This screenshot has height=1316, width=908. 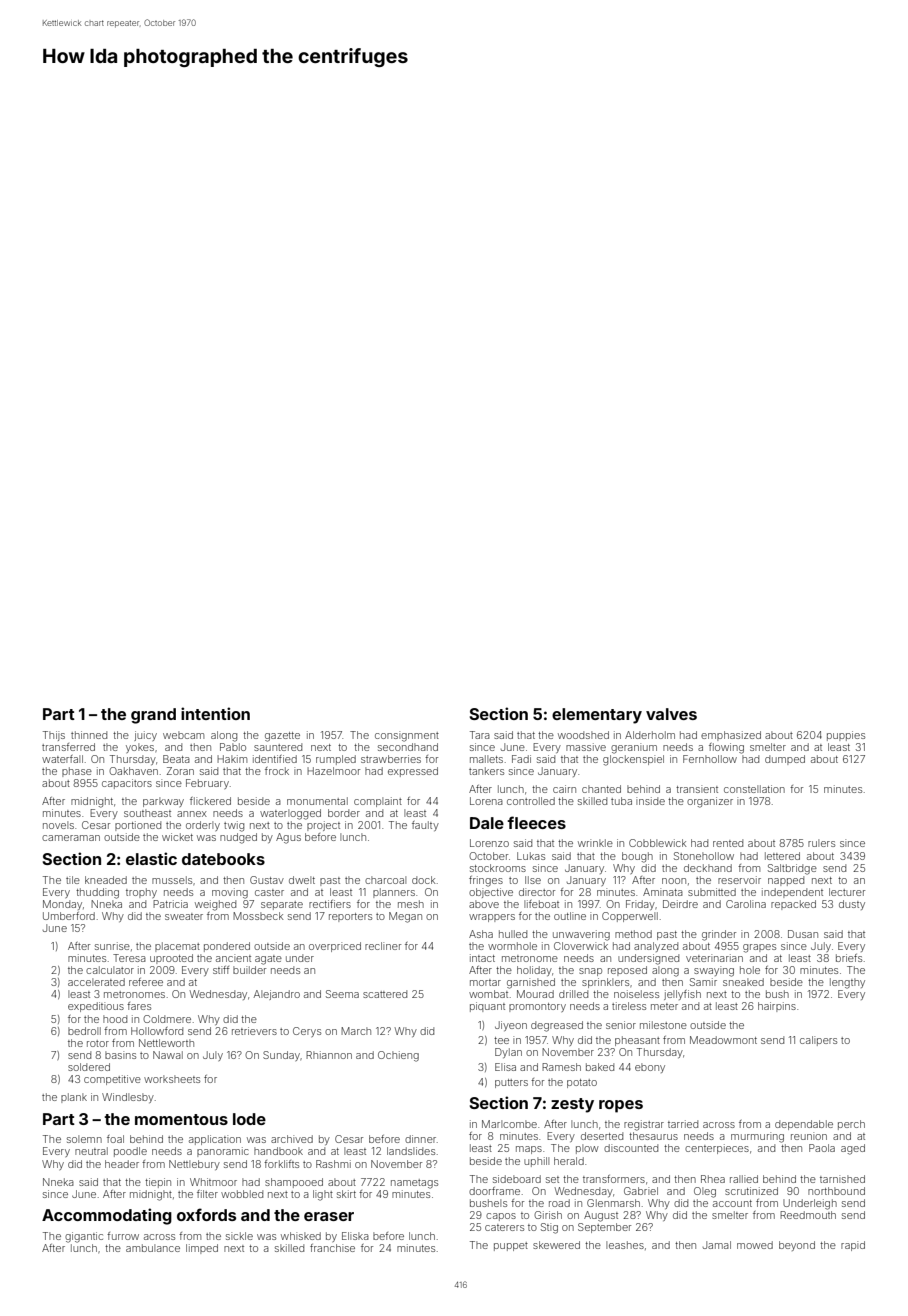 What do you see at coordinates (202, 1249) in the screenshot?
I see `limped` at bounding box center [202, 1249].
